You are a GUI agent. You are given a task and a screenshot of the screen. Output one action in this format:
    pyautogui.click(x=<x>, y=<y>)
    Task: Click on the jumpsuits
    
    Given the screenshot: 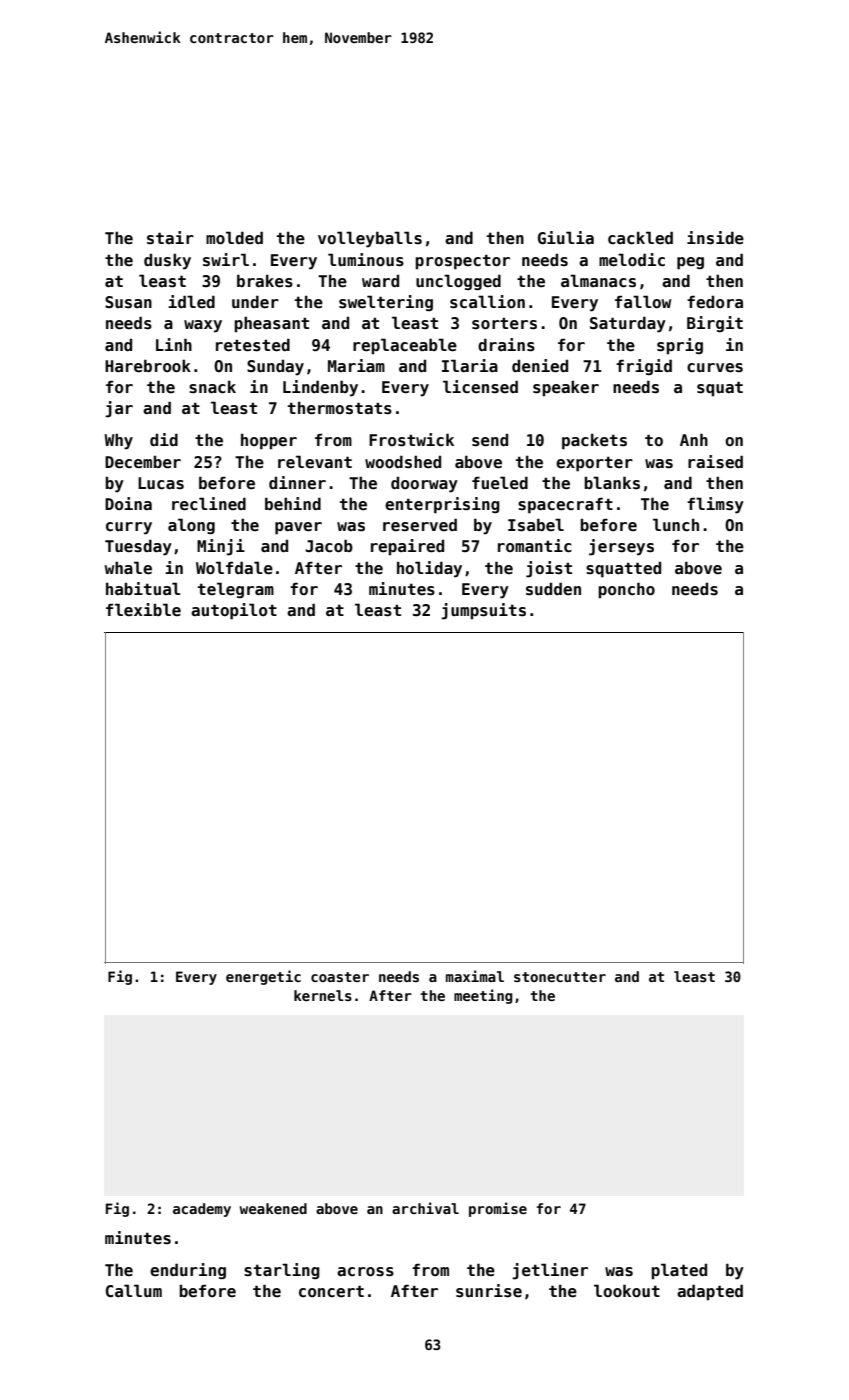 What is the action you would take?
    pyautogui.click(x=483, y=611)
